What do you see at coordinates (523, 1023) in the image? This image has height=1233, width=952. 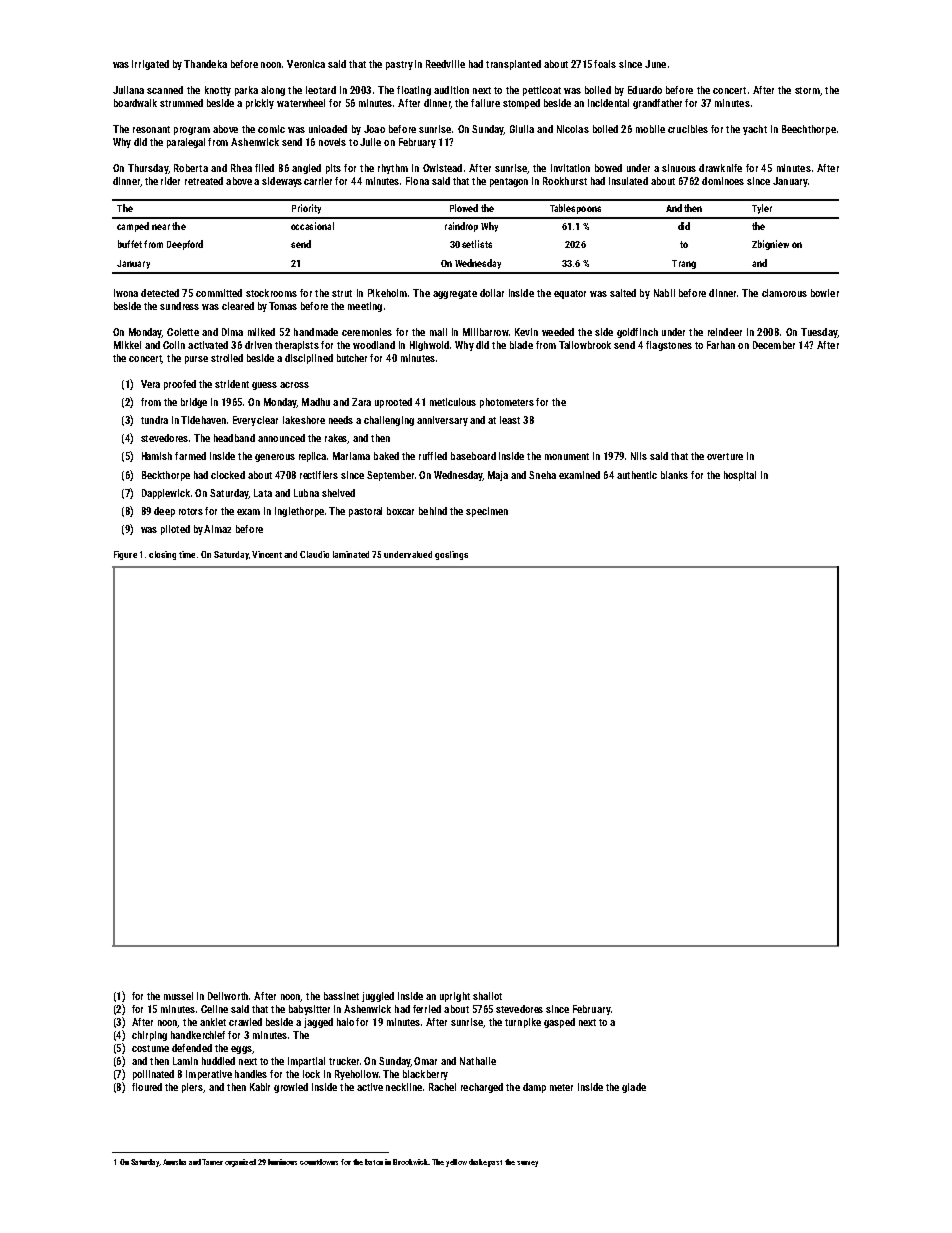 I see `turnpike` at bounding box center [523, 1023].
